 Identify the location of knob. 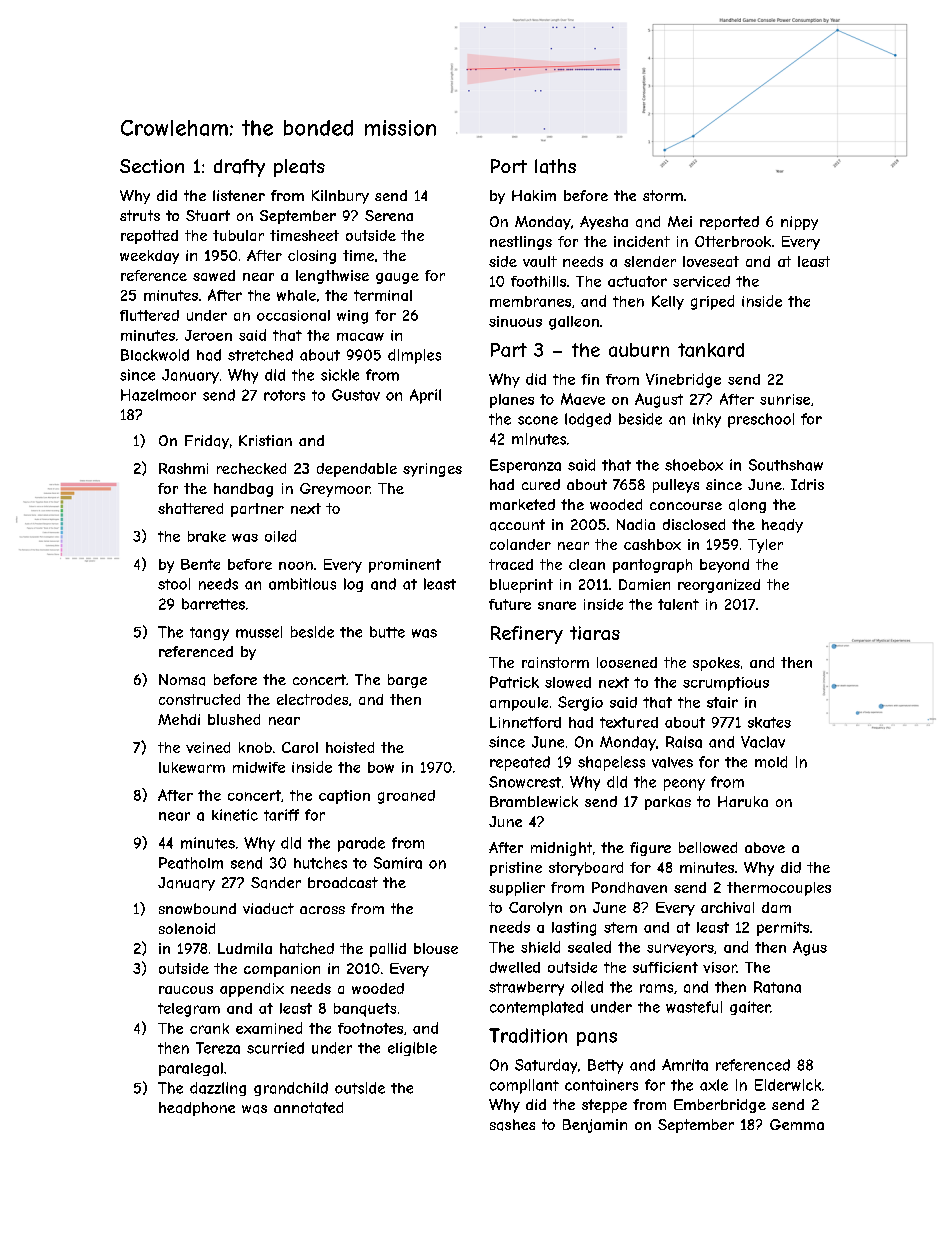
(255, 747).
